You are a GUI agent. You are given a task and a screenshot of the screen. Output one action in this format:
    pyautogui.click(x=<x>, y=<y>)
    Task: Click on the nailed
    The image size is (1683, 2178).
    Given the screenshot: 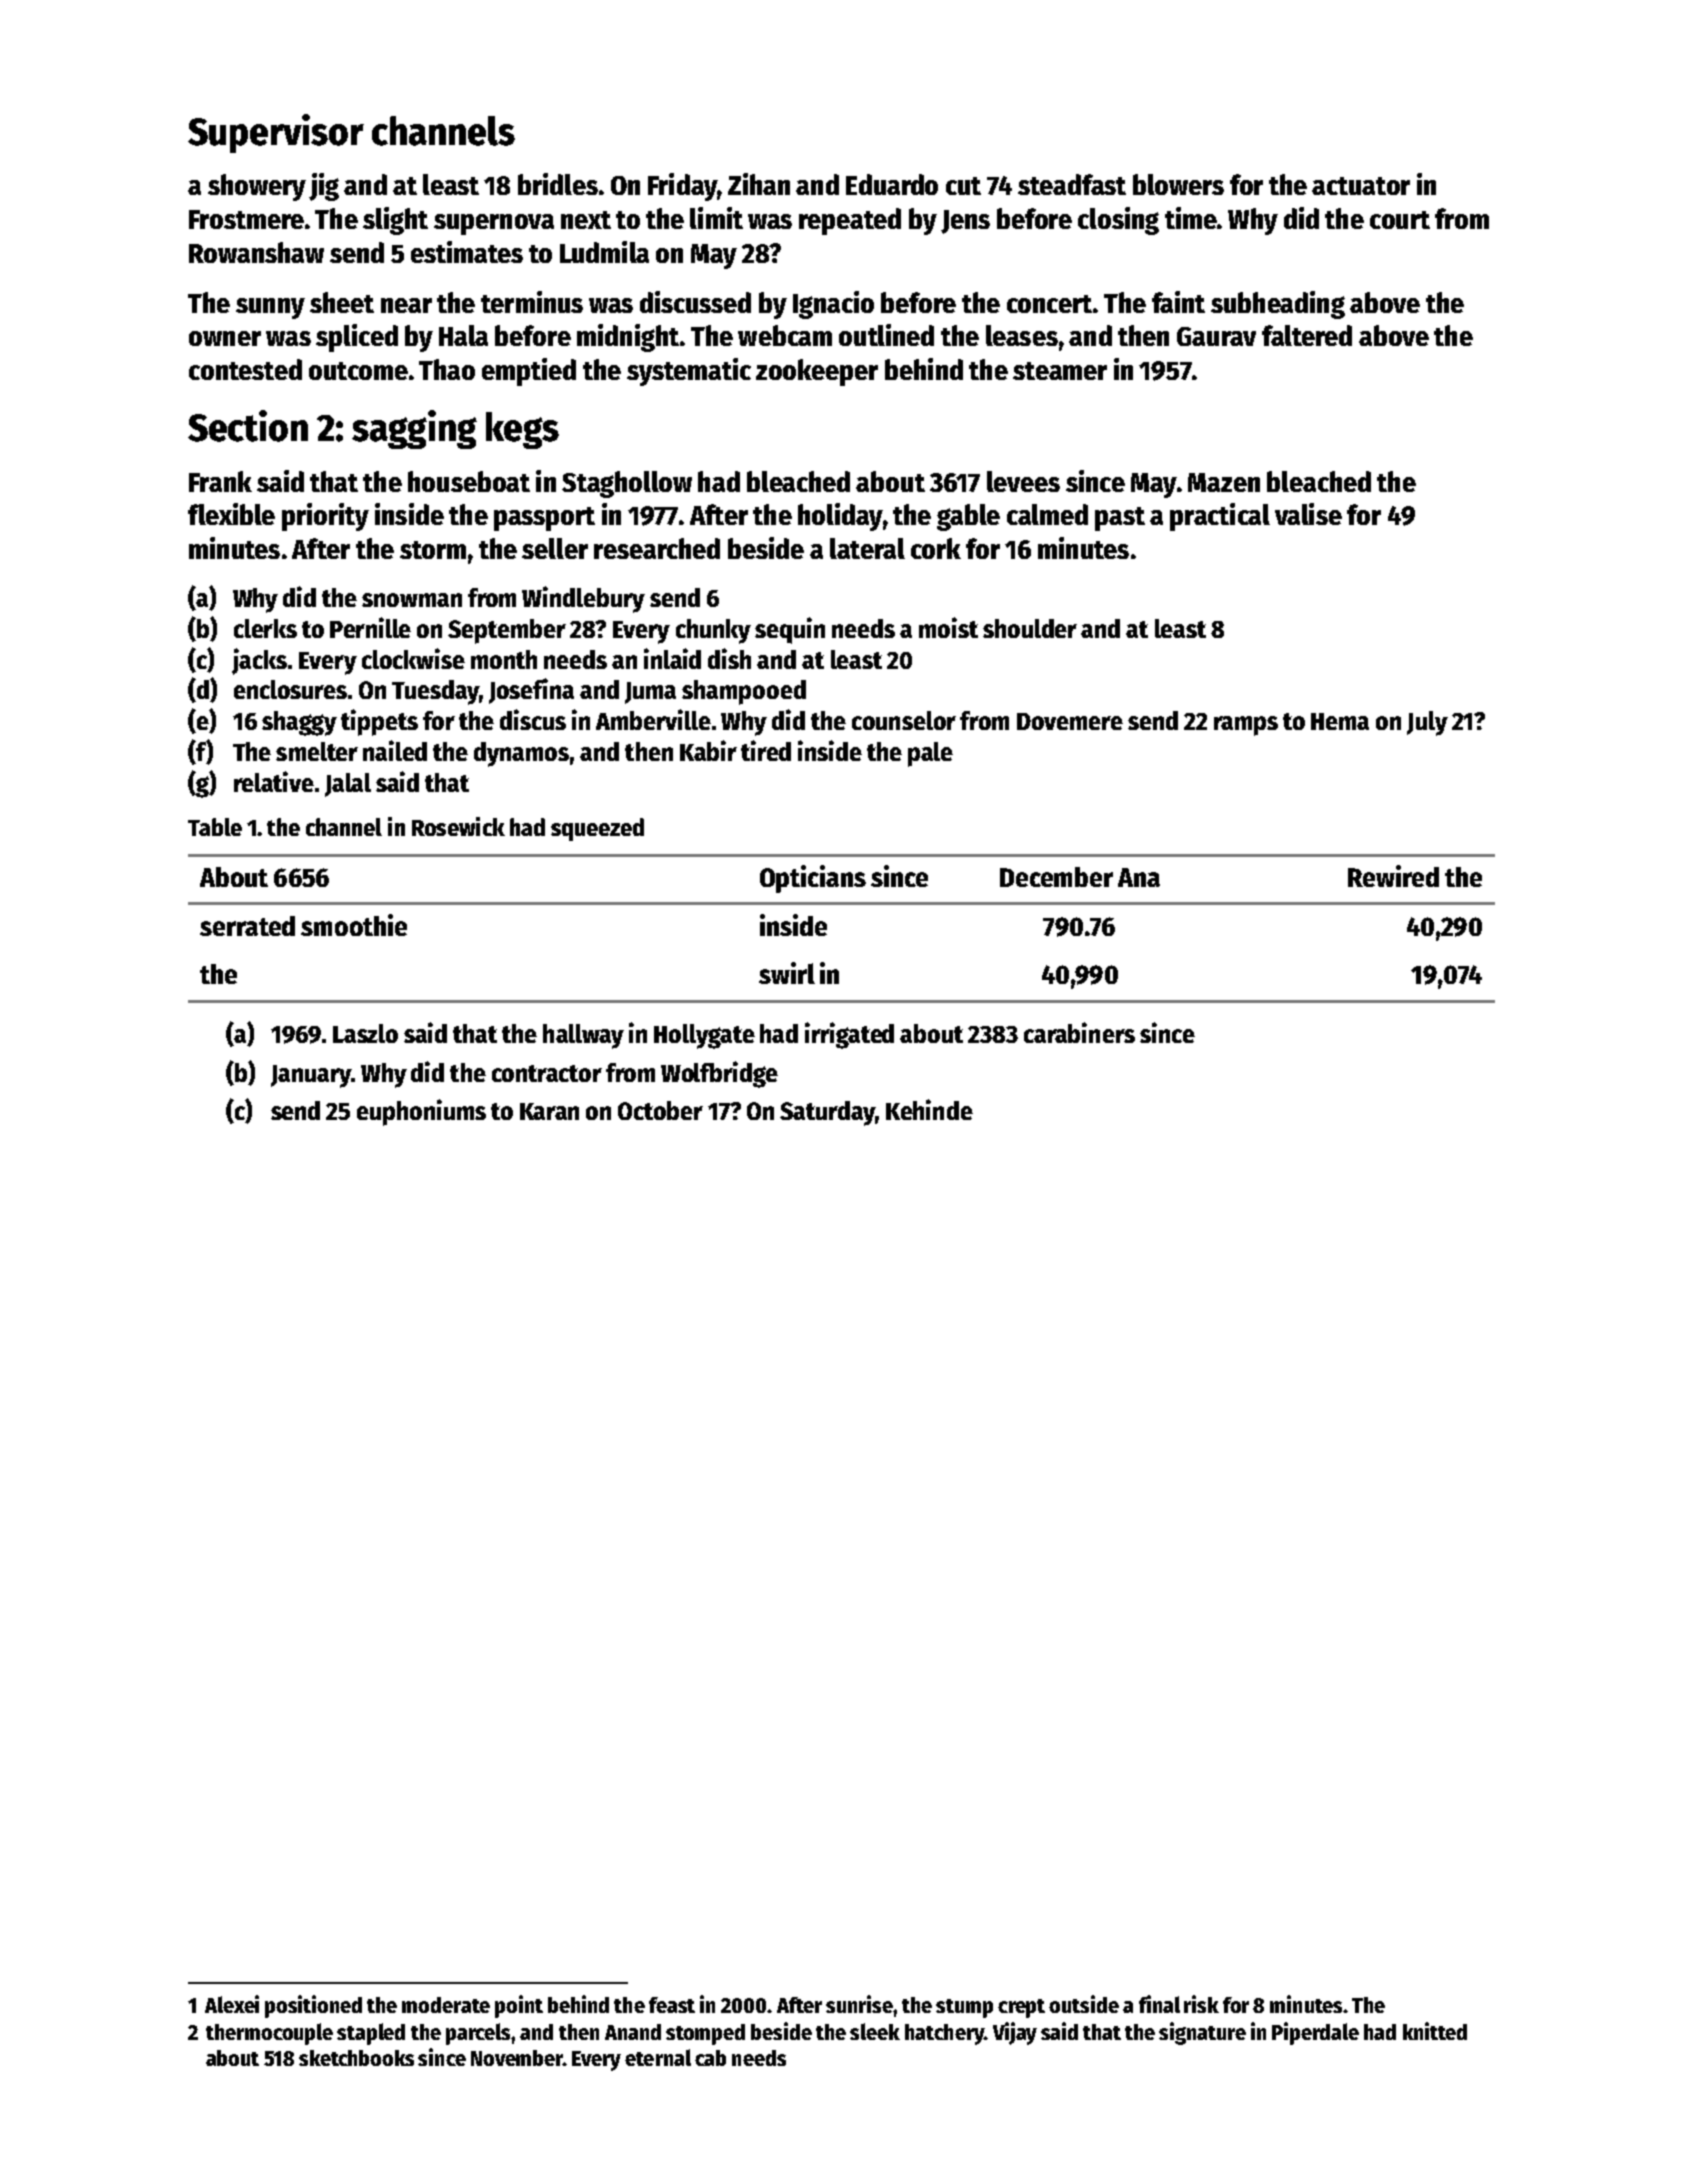 What is the action you would take?
    pyautogui.click(x=395, y=750)
